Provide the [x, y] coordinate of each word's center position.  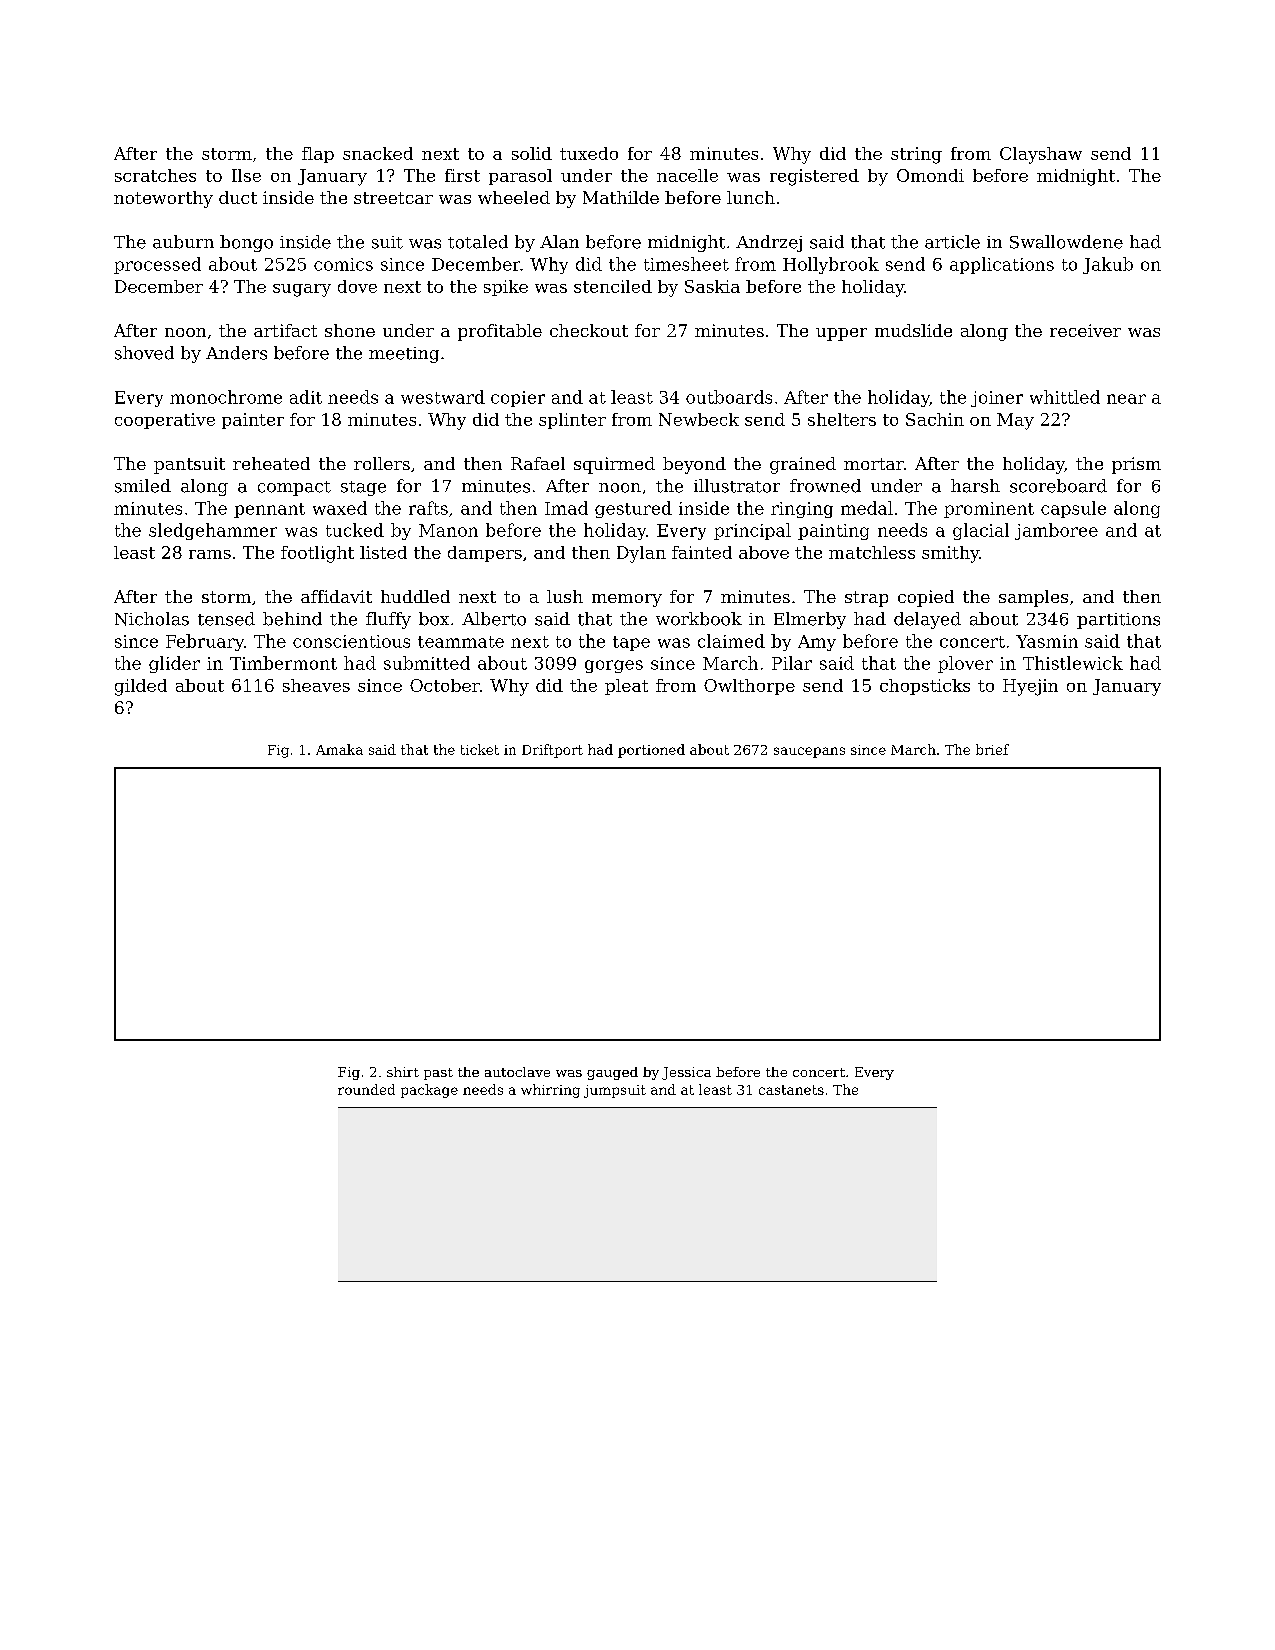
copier [518, 399]
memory [627, 600]
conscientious [351, 641]
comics [343, 264]
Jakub [1108, 265]
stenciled [613, 286]
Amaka [339, 749]
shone [350, 330]
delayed [927, 620]
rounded [366, 1089]
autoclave [517, 1072]
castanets [791, 1090]
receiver [1085, 330]
